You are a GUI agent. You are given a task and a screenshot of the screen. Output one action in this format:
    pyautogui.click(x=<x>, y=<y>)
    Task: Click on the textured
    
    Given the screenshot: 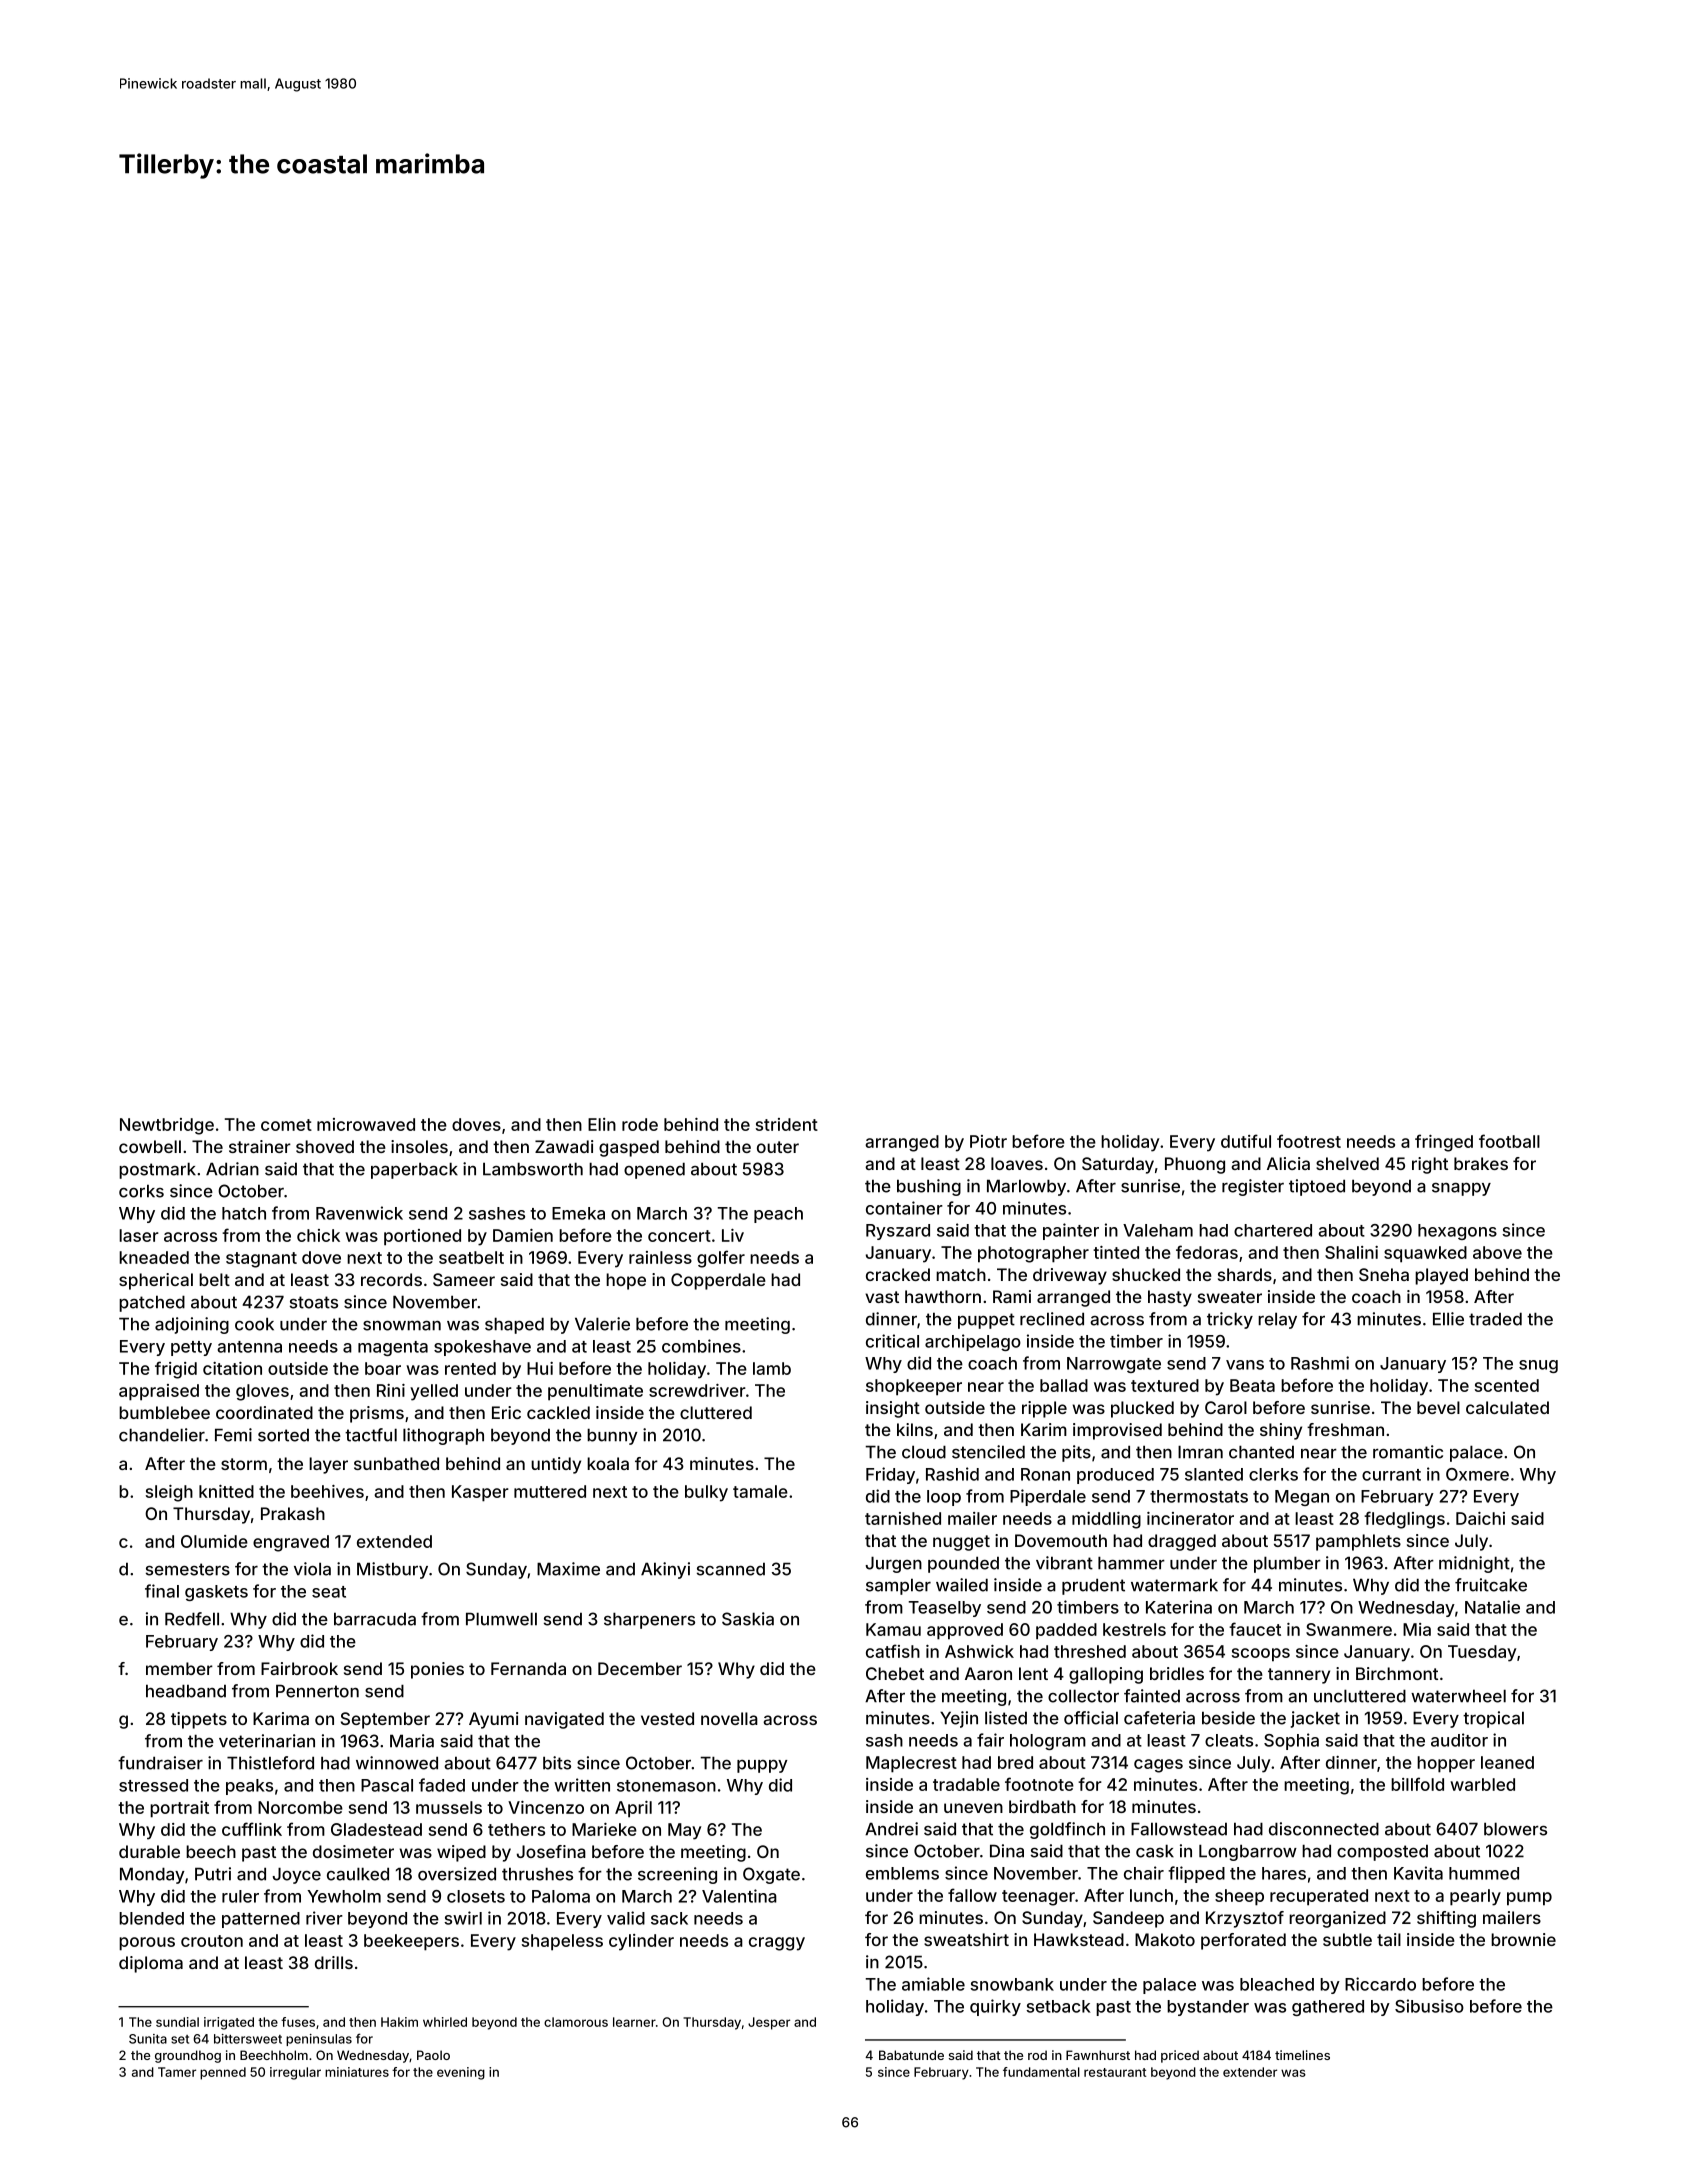 What is the action you would take?
    pyautogui.click(x=1165, y=1385)
